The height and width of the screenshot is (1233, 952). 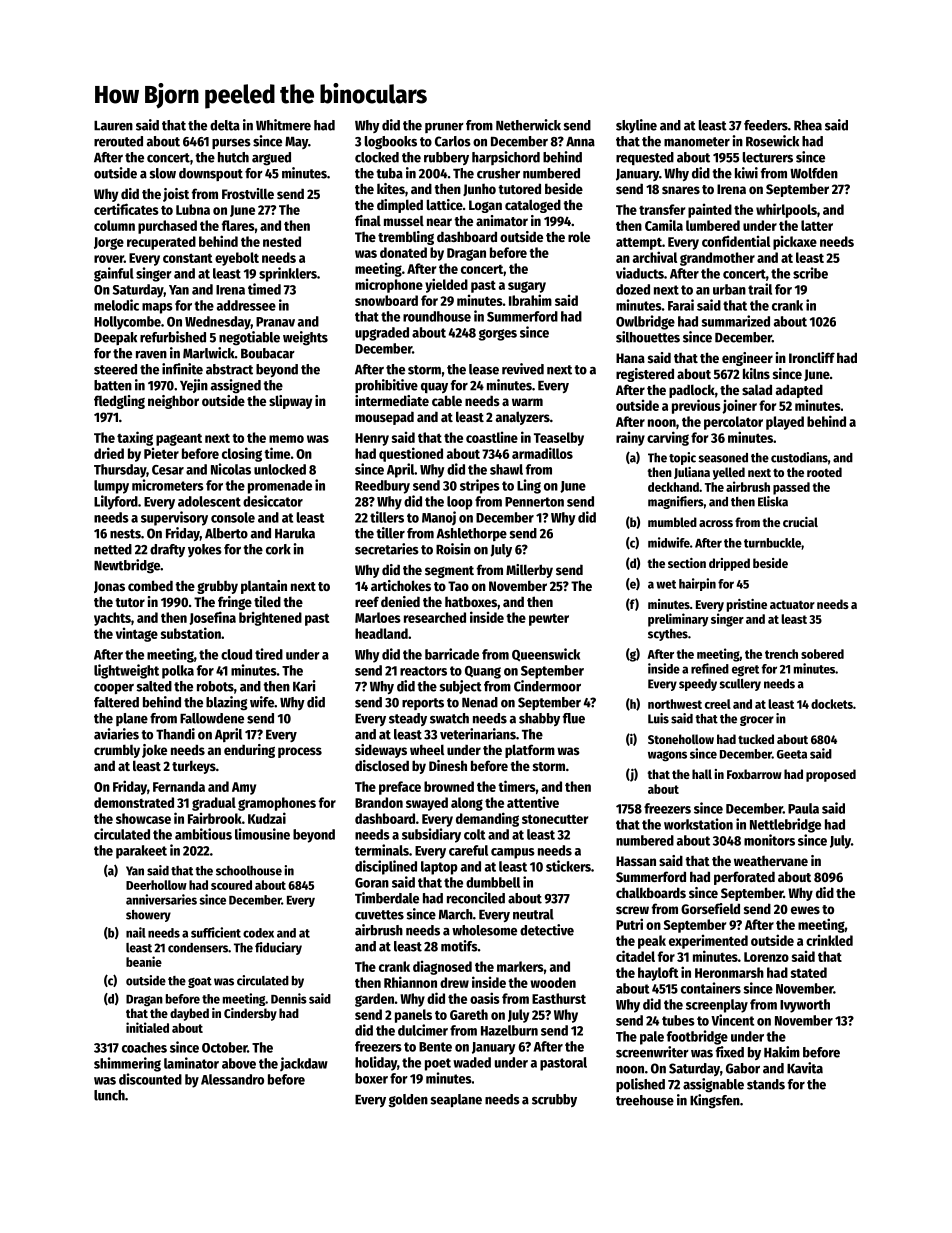 What do you see at coordinates (126, 209) in the screenshot?
I see `certificates` at bounding box center [126, 209].
